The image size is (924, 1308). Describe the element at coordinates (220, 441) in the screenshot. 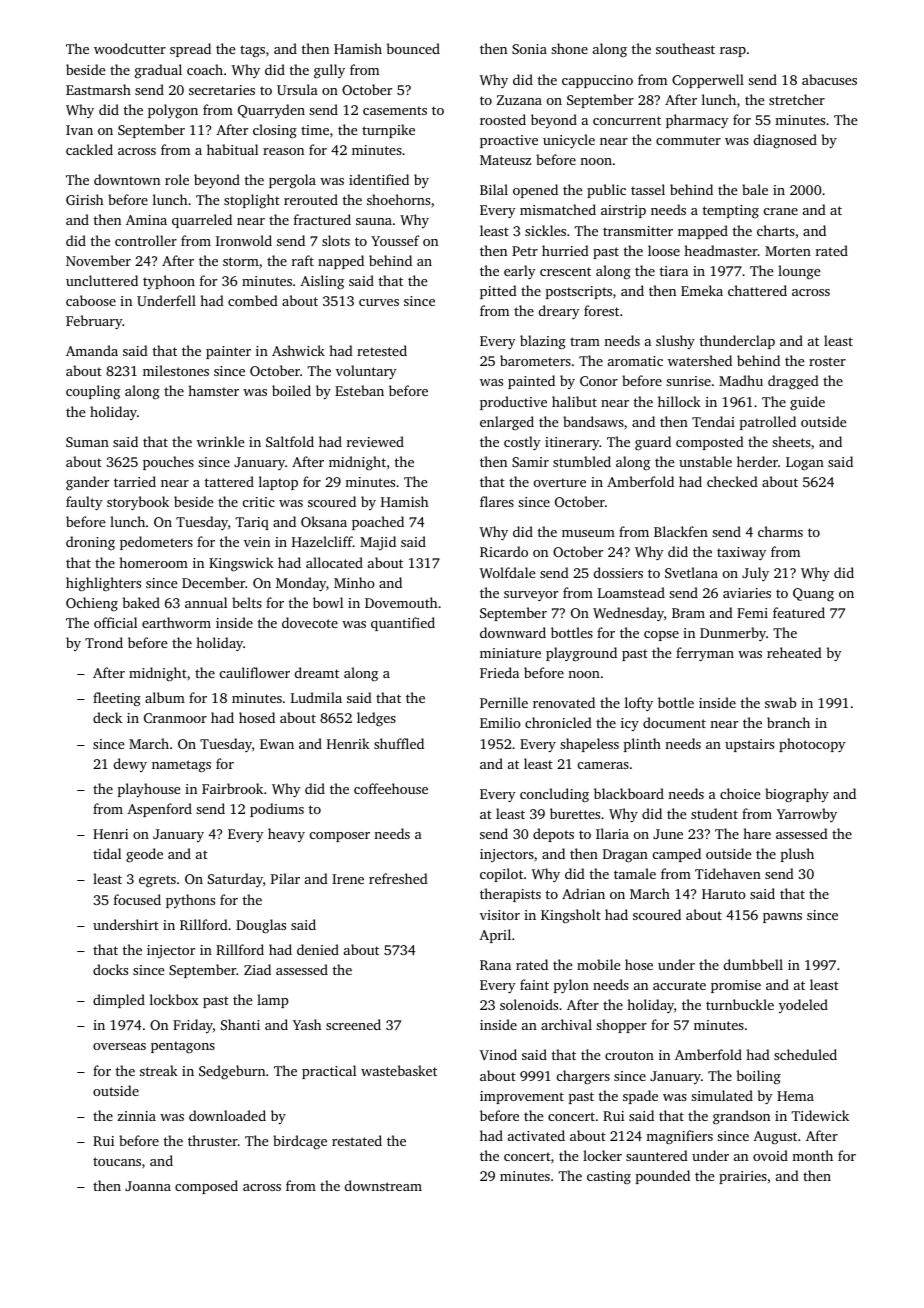

I see `wrinkle` at that location.
